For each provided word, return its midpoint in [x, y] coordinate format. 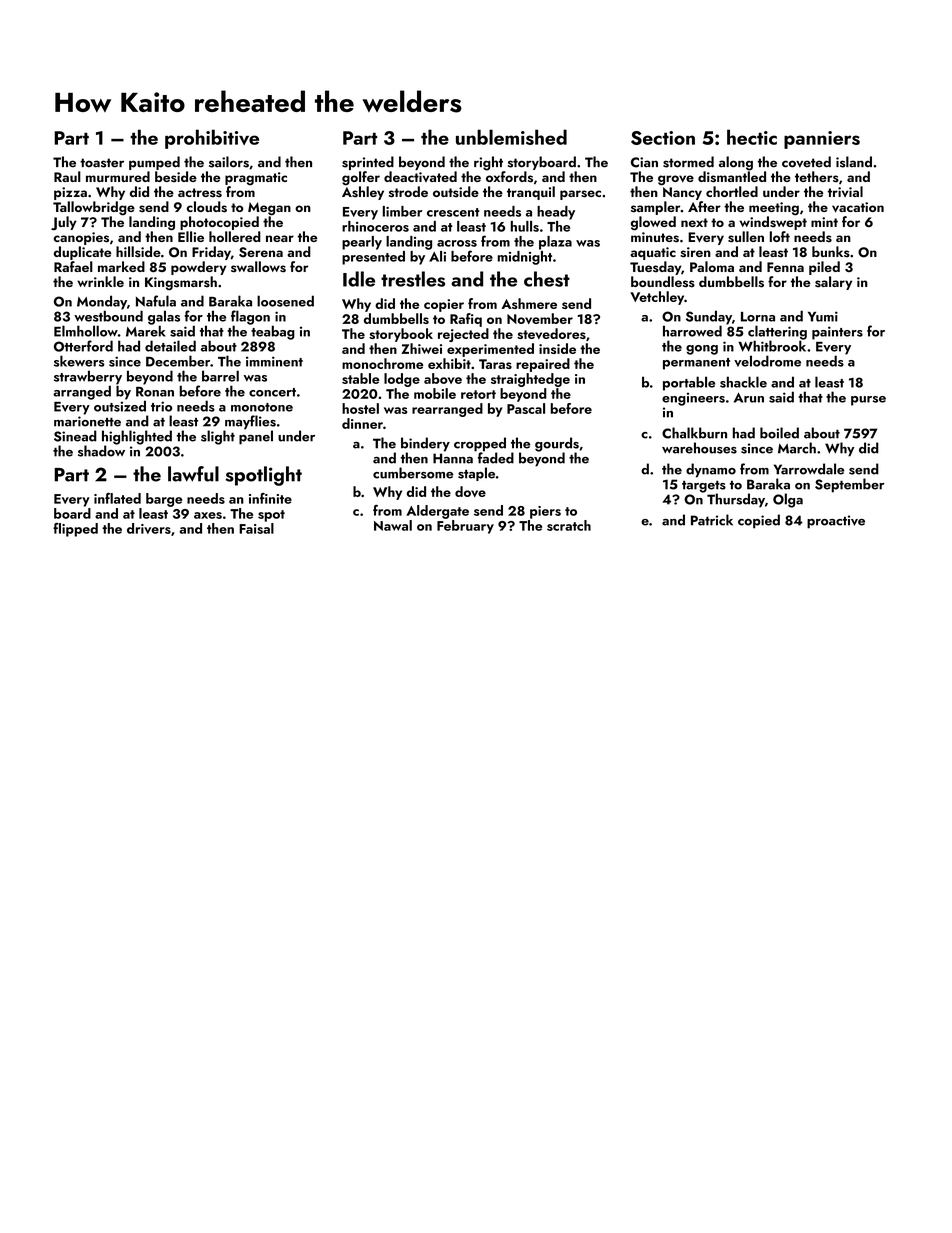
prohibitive [212, 139]
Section [663, 138]
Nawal [393, 525]
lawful [193, 474]
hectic [752, 137]
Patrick [712, 520]
